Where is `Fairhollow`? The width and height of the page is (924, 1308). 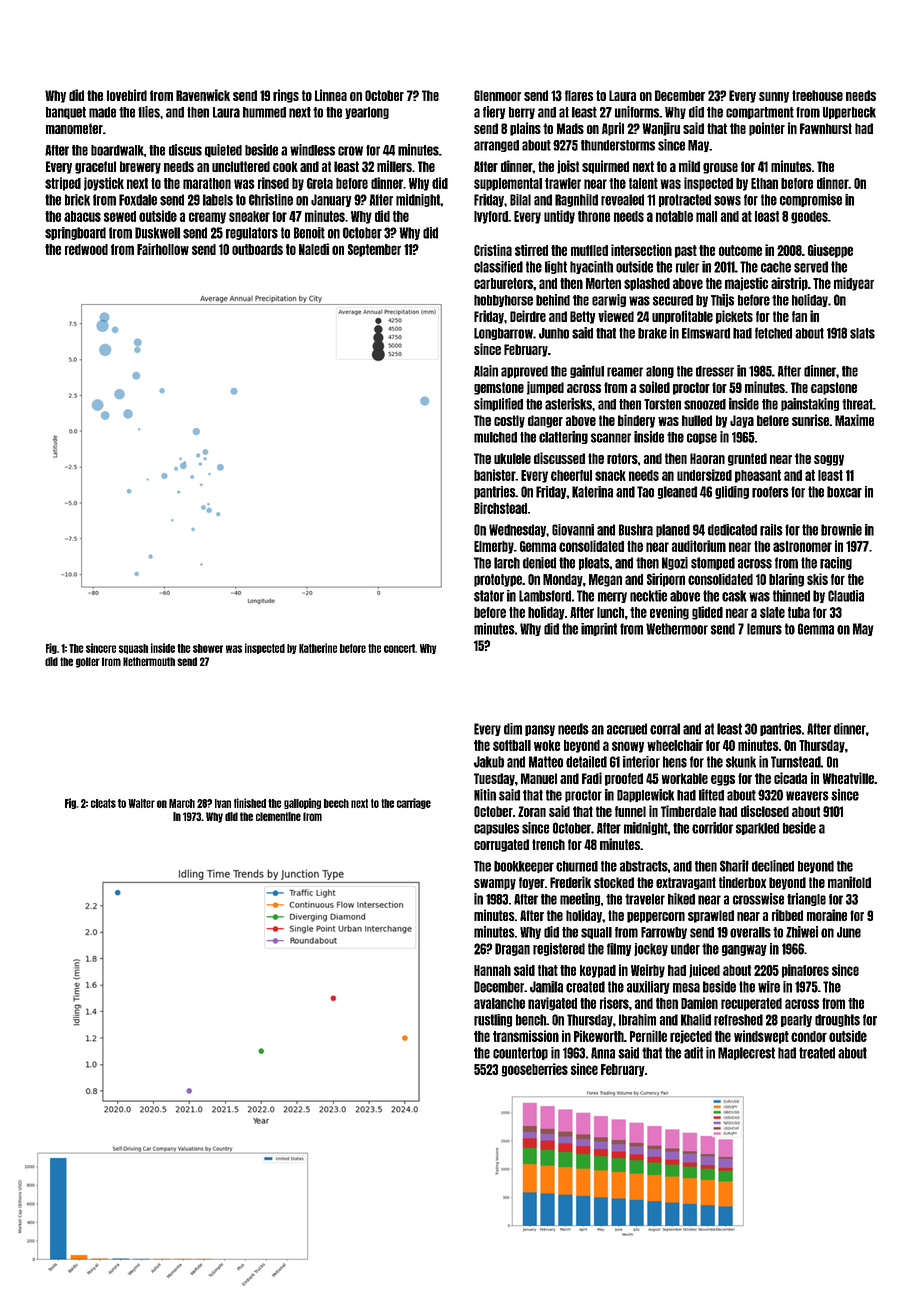
Fairhollow is located at coordinates (163, 249).
